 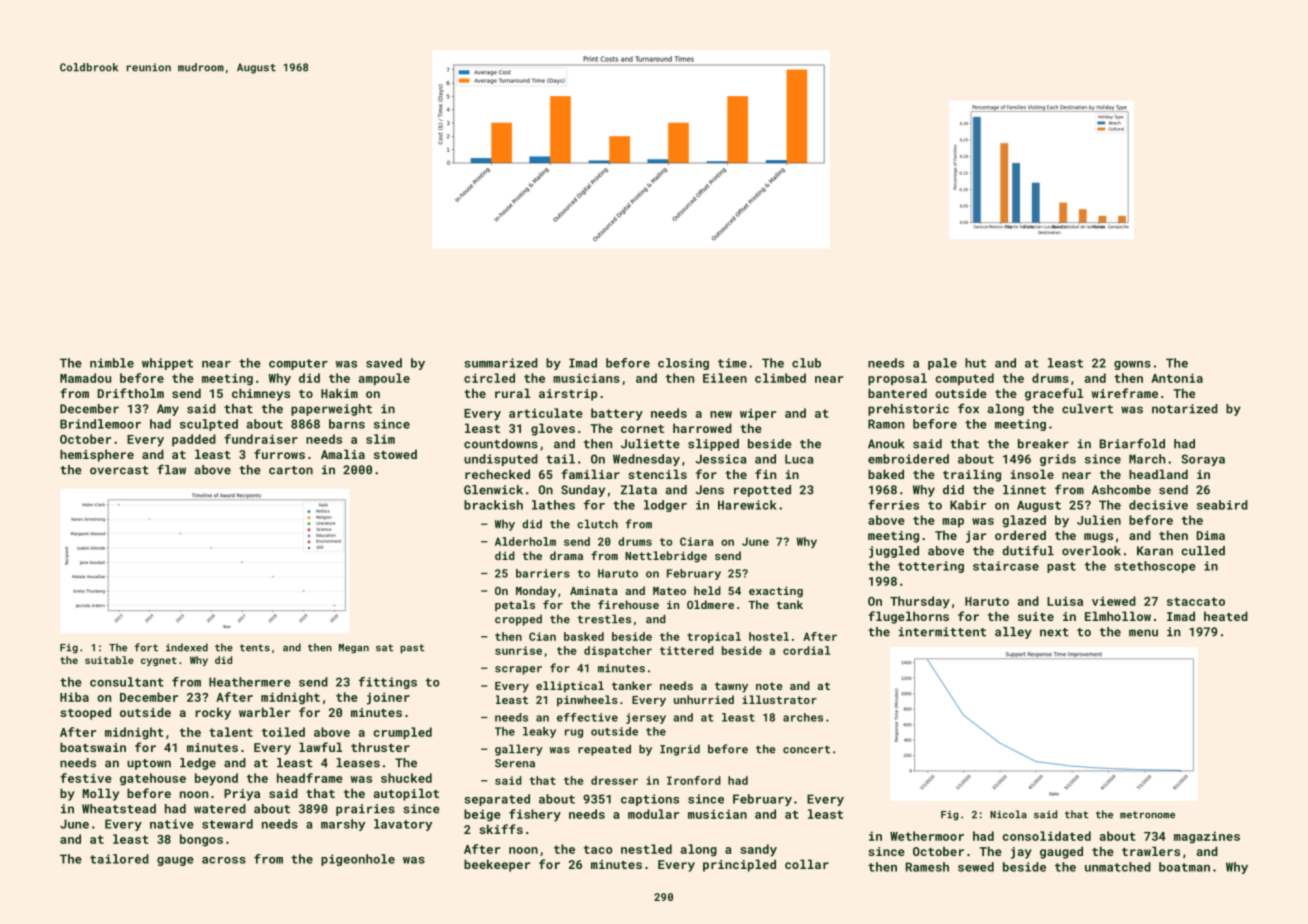 I want to click on across, so click(x=224, y=860).
